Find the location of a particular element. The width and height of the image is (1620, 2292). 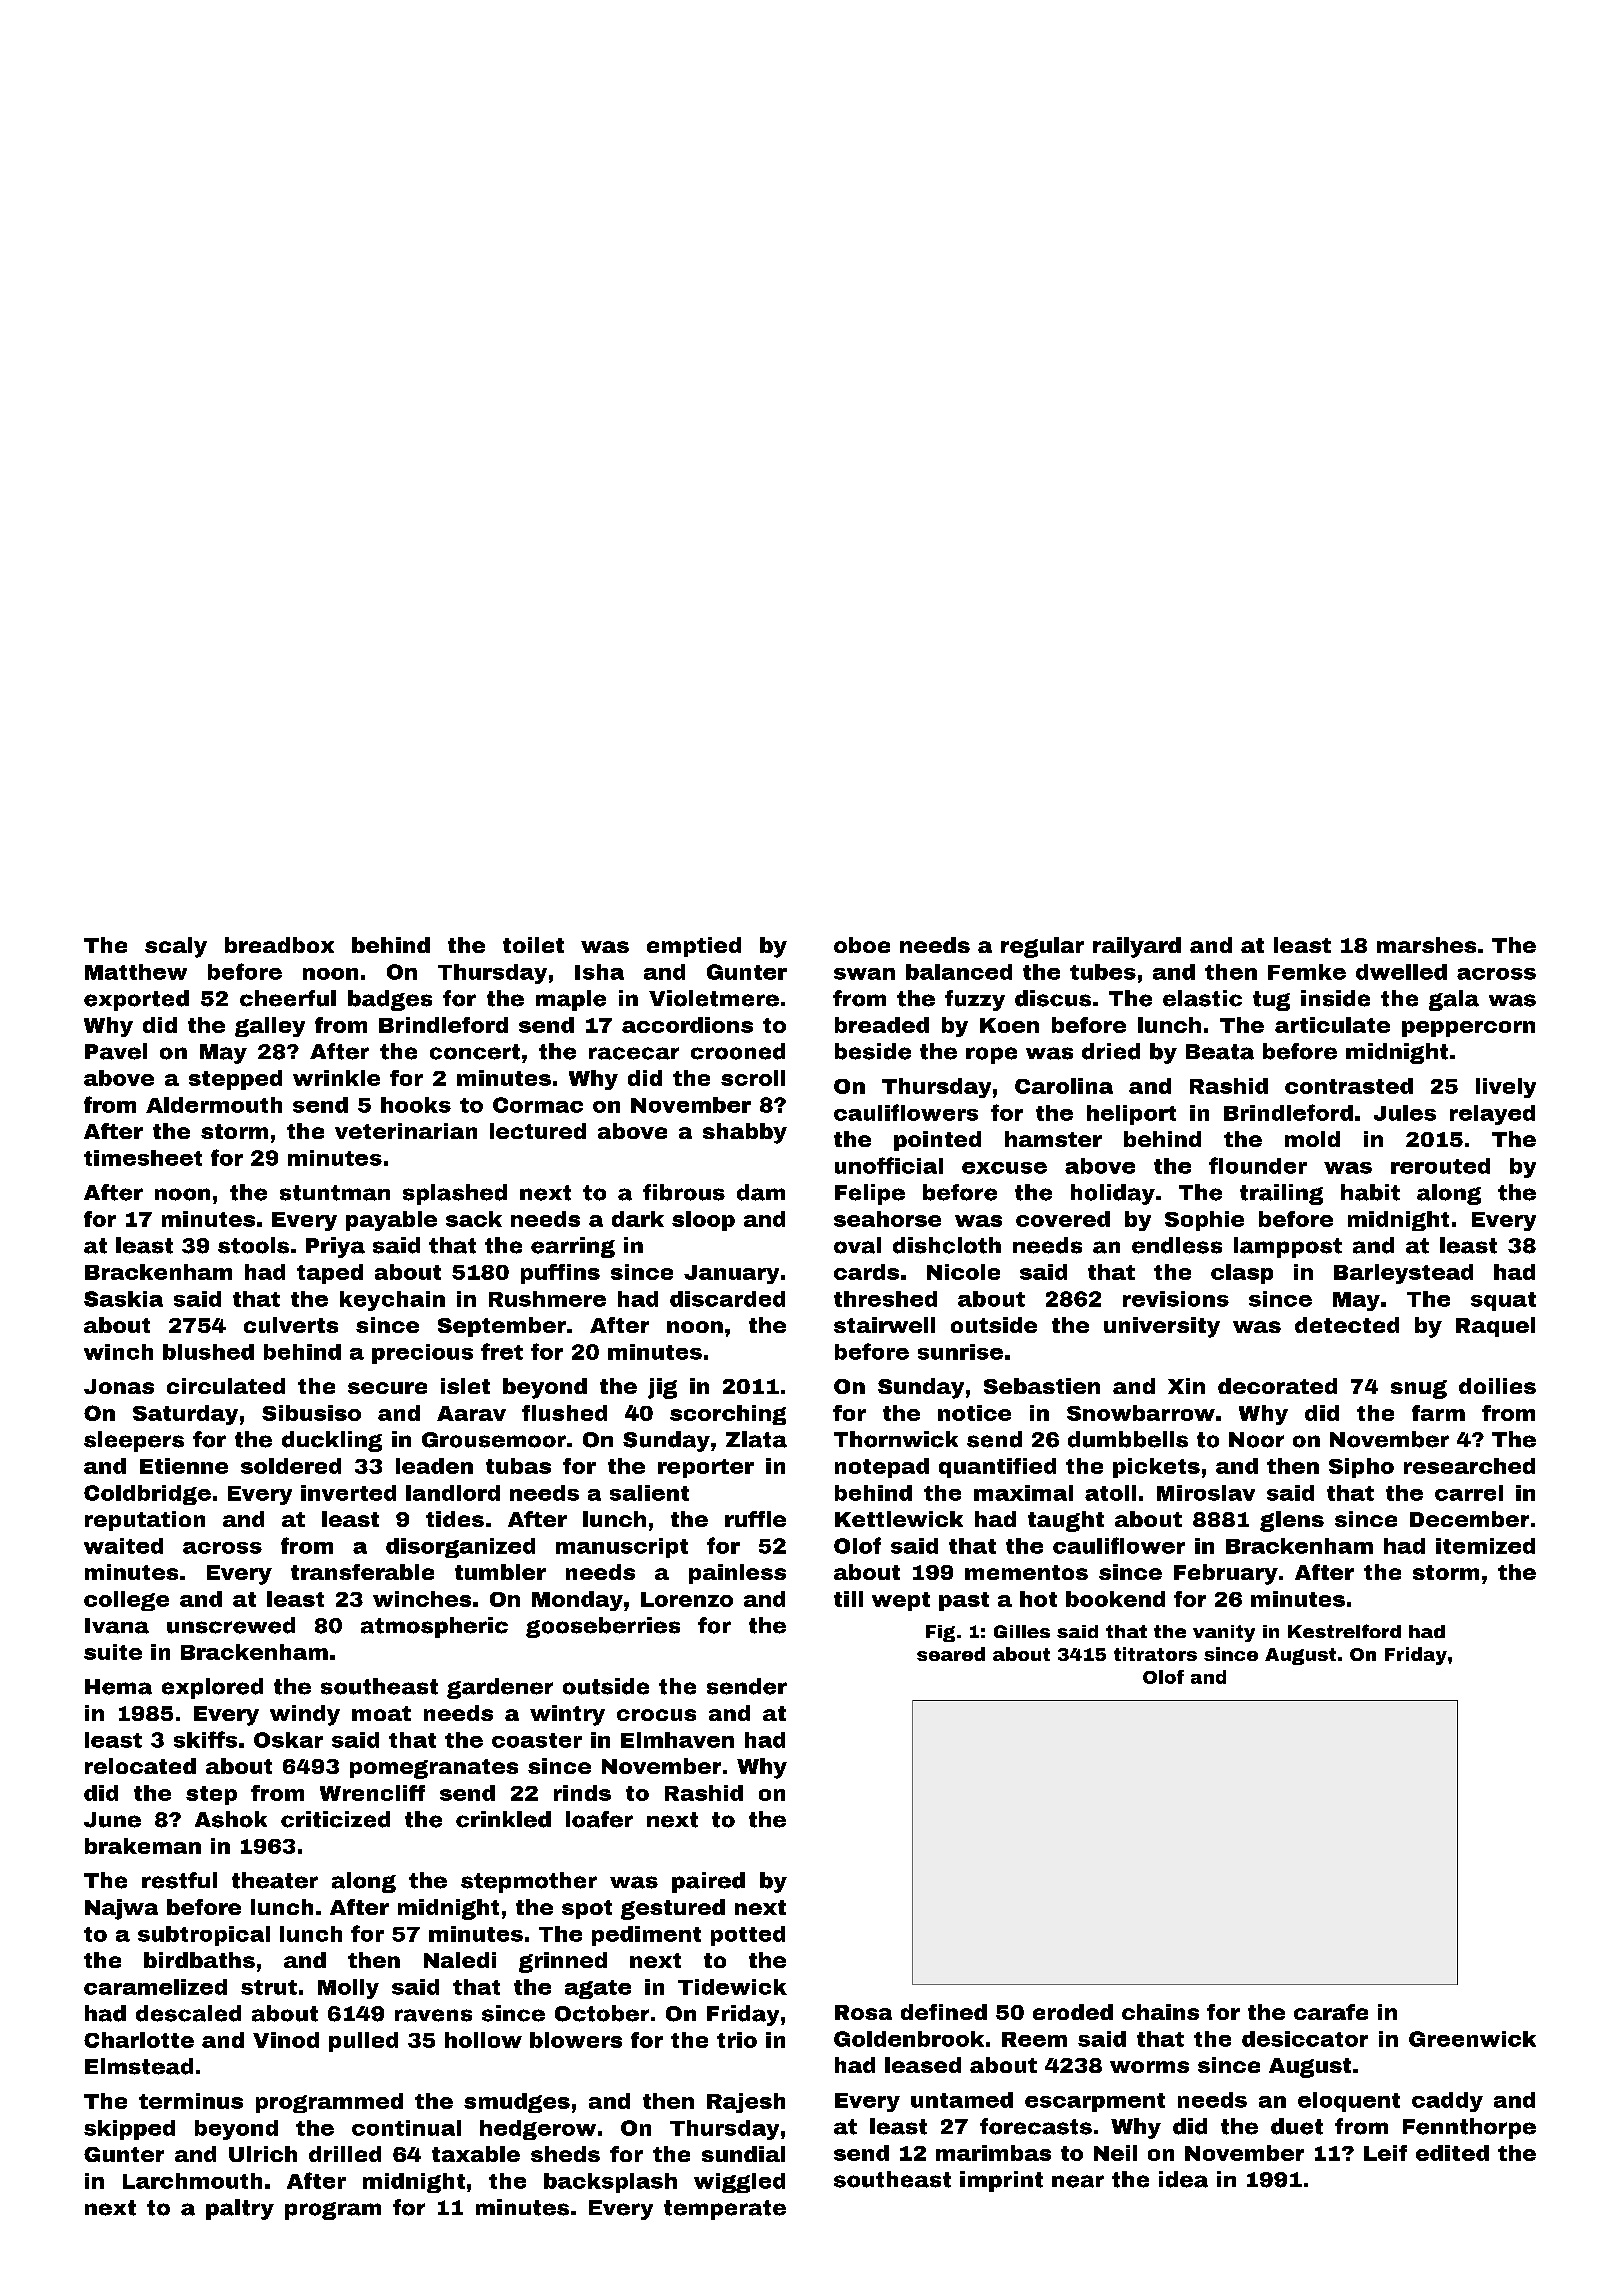

marshes is located at coordinates (1426, 945).
